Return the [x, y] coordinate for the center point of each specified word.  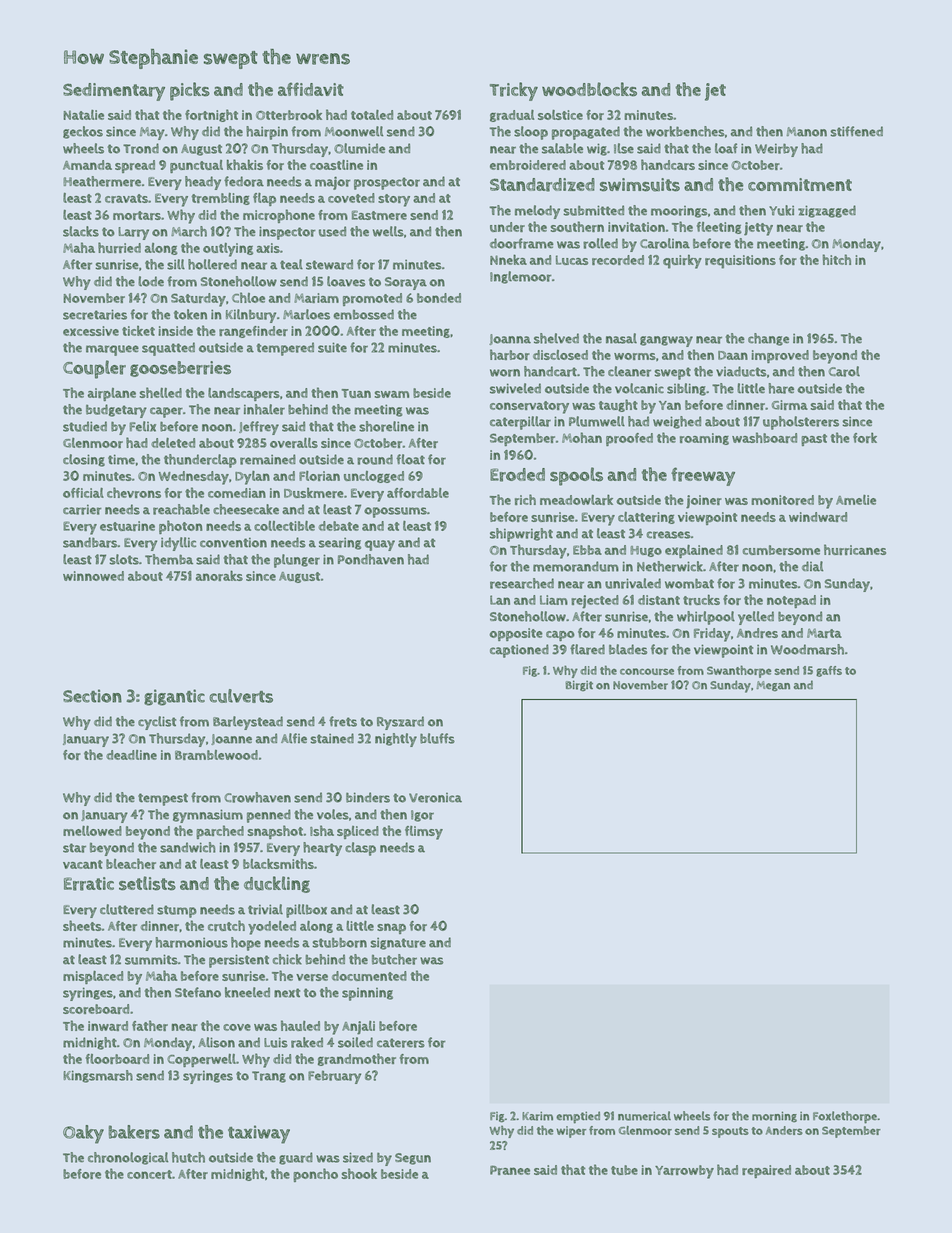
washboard [764, 437]
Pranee [510, 1170]
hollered [212, 264]
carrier [82, 509]
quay [380, 545]
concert [149, 1174]
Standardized [542, 185]
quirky [682, 261]
